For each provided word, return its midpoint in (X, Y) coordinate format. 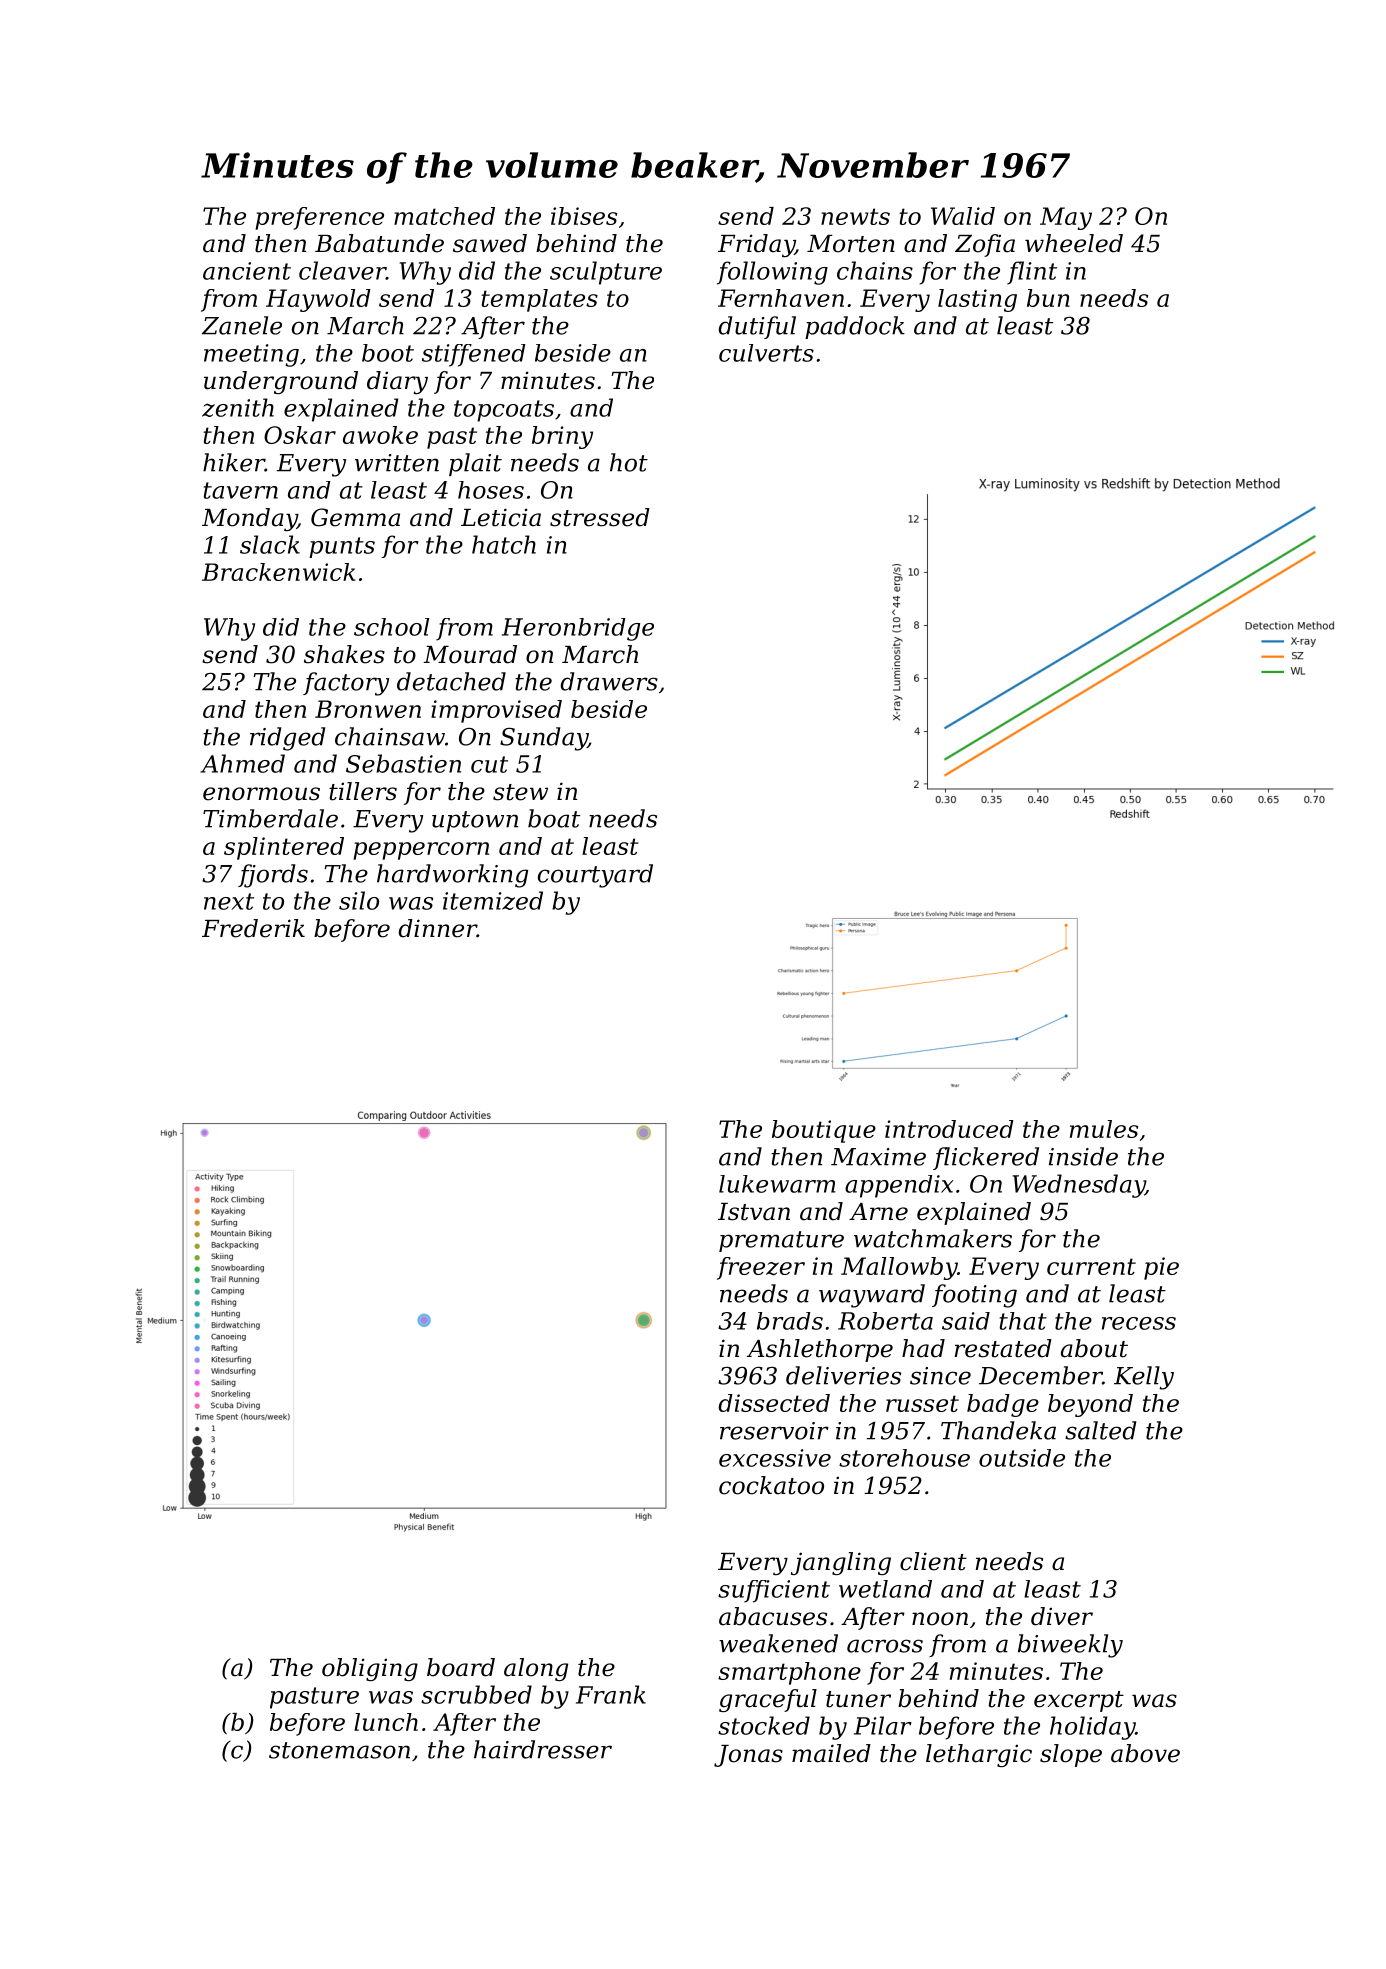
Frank (611, 1694)
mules (1104, 1129)
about (1094, 1348)
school (391, 627)
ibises (584, 216)
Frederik (253, 928)
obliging (370, 1669)
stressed (600, 517)
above (1145, 1753)
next (229, 901)
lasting (977, 300)
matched (444, 216)
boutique (824, 1131)
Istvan (754, 1212)
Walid (963, 216)
